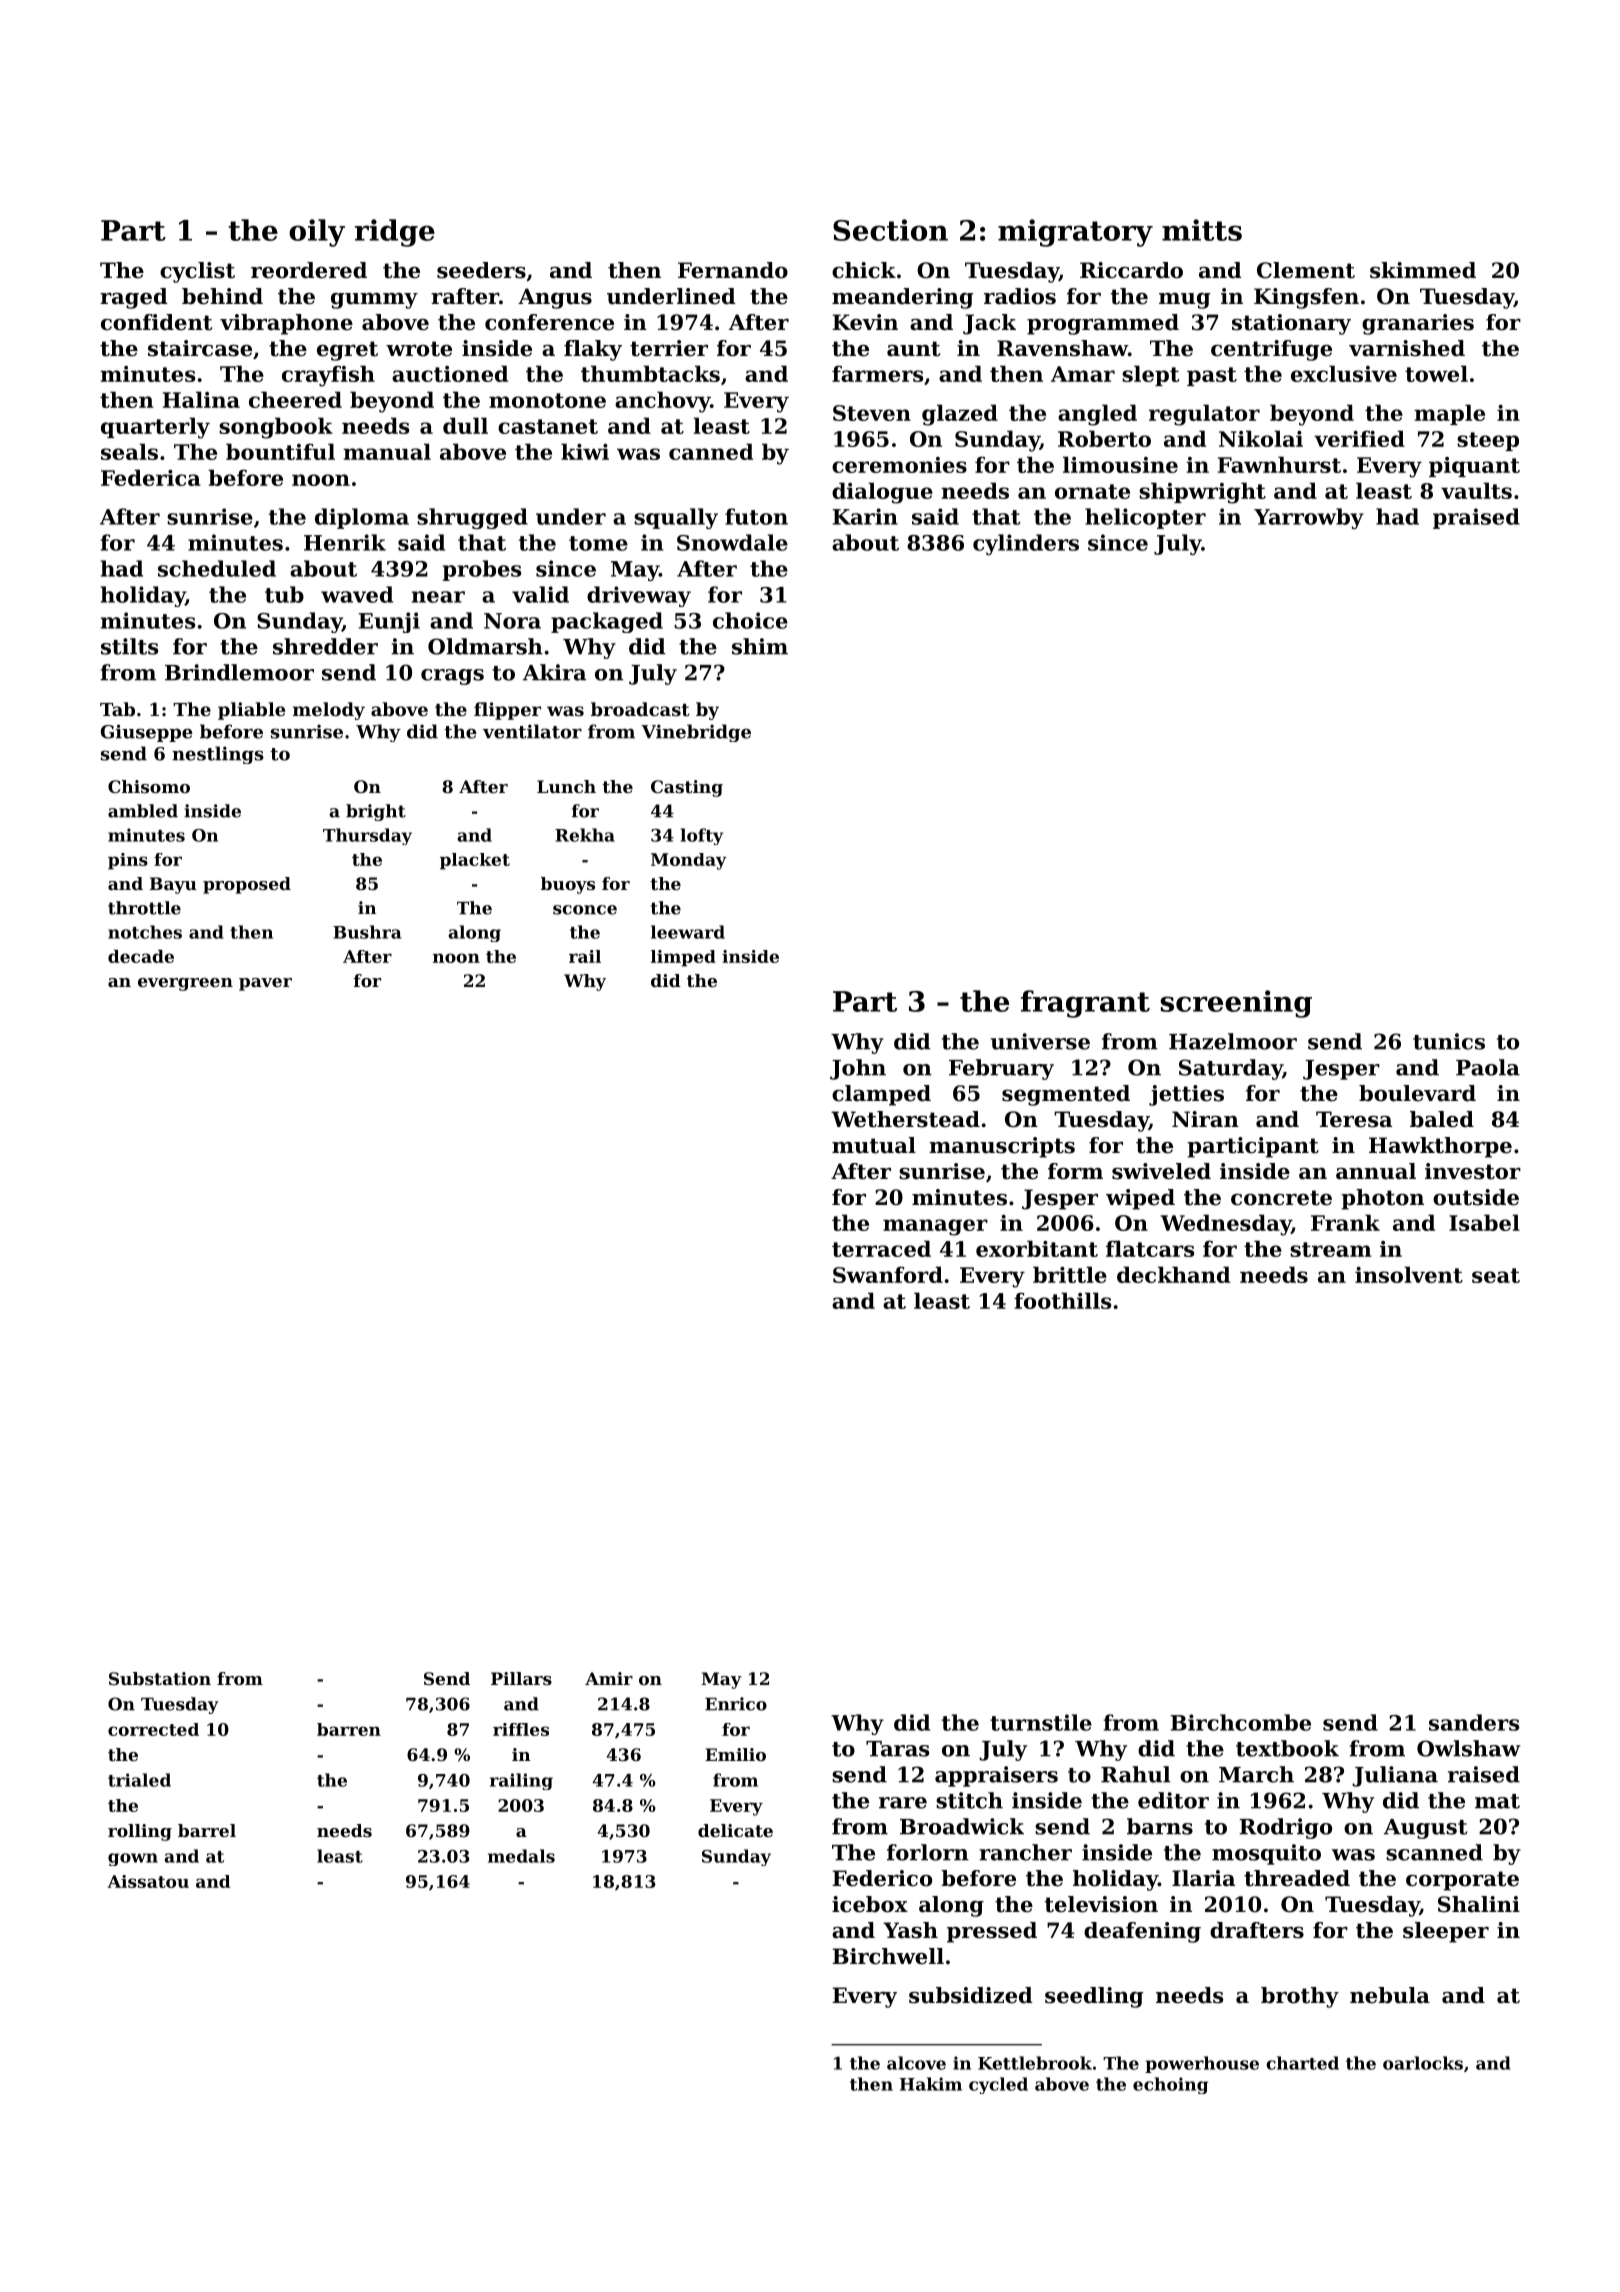 The height and width of the image is (2292, 1620). I want to click on Aissatou, so click(148, 1881).
